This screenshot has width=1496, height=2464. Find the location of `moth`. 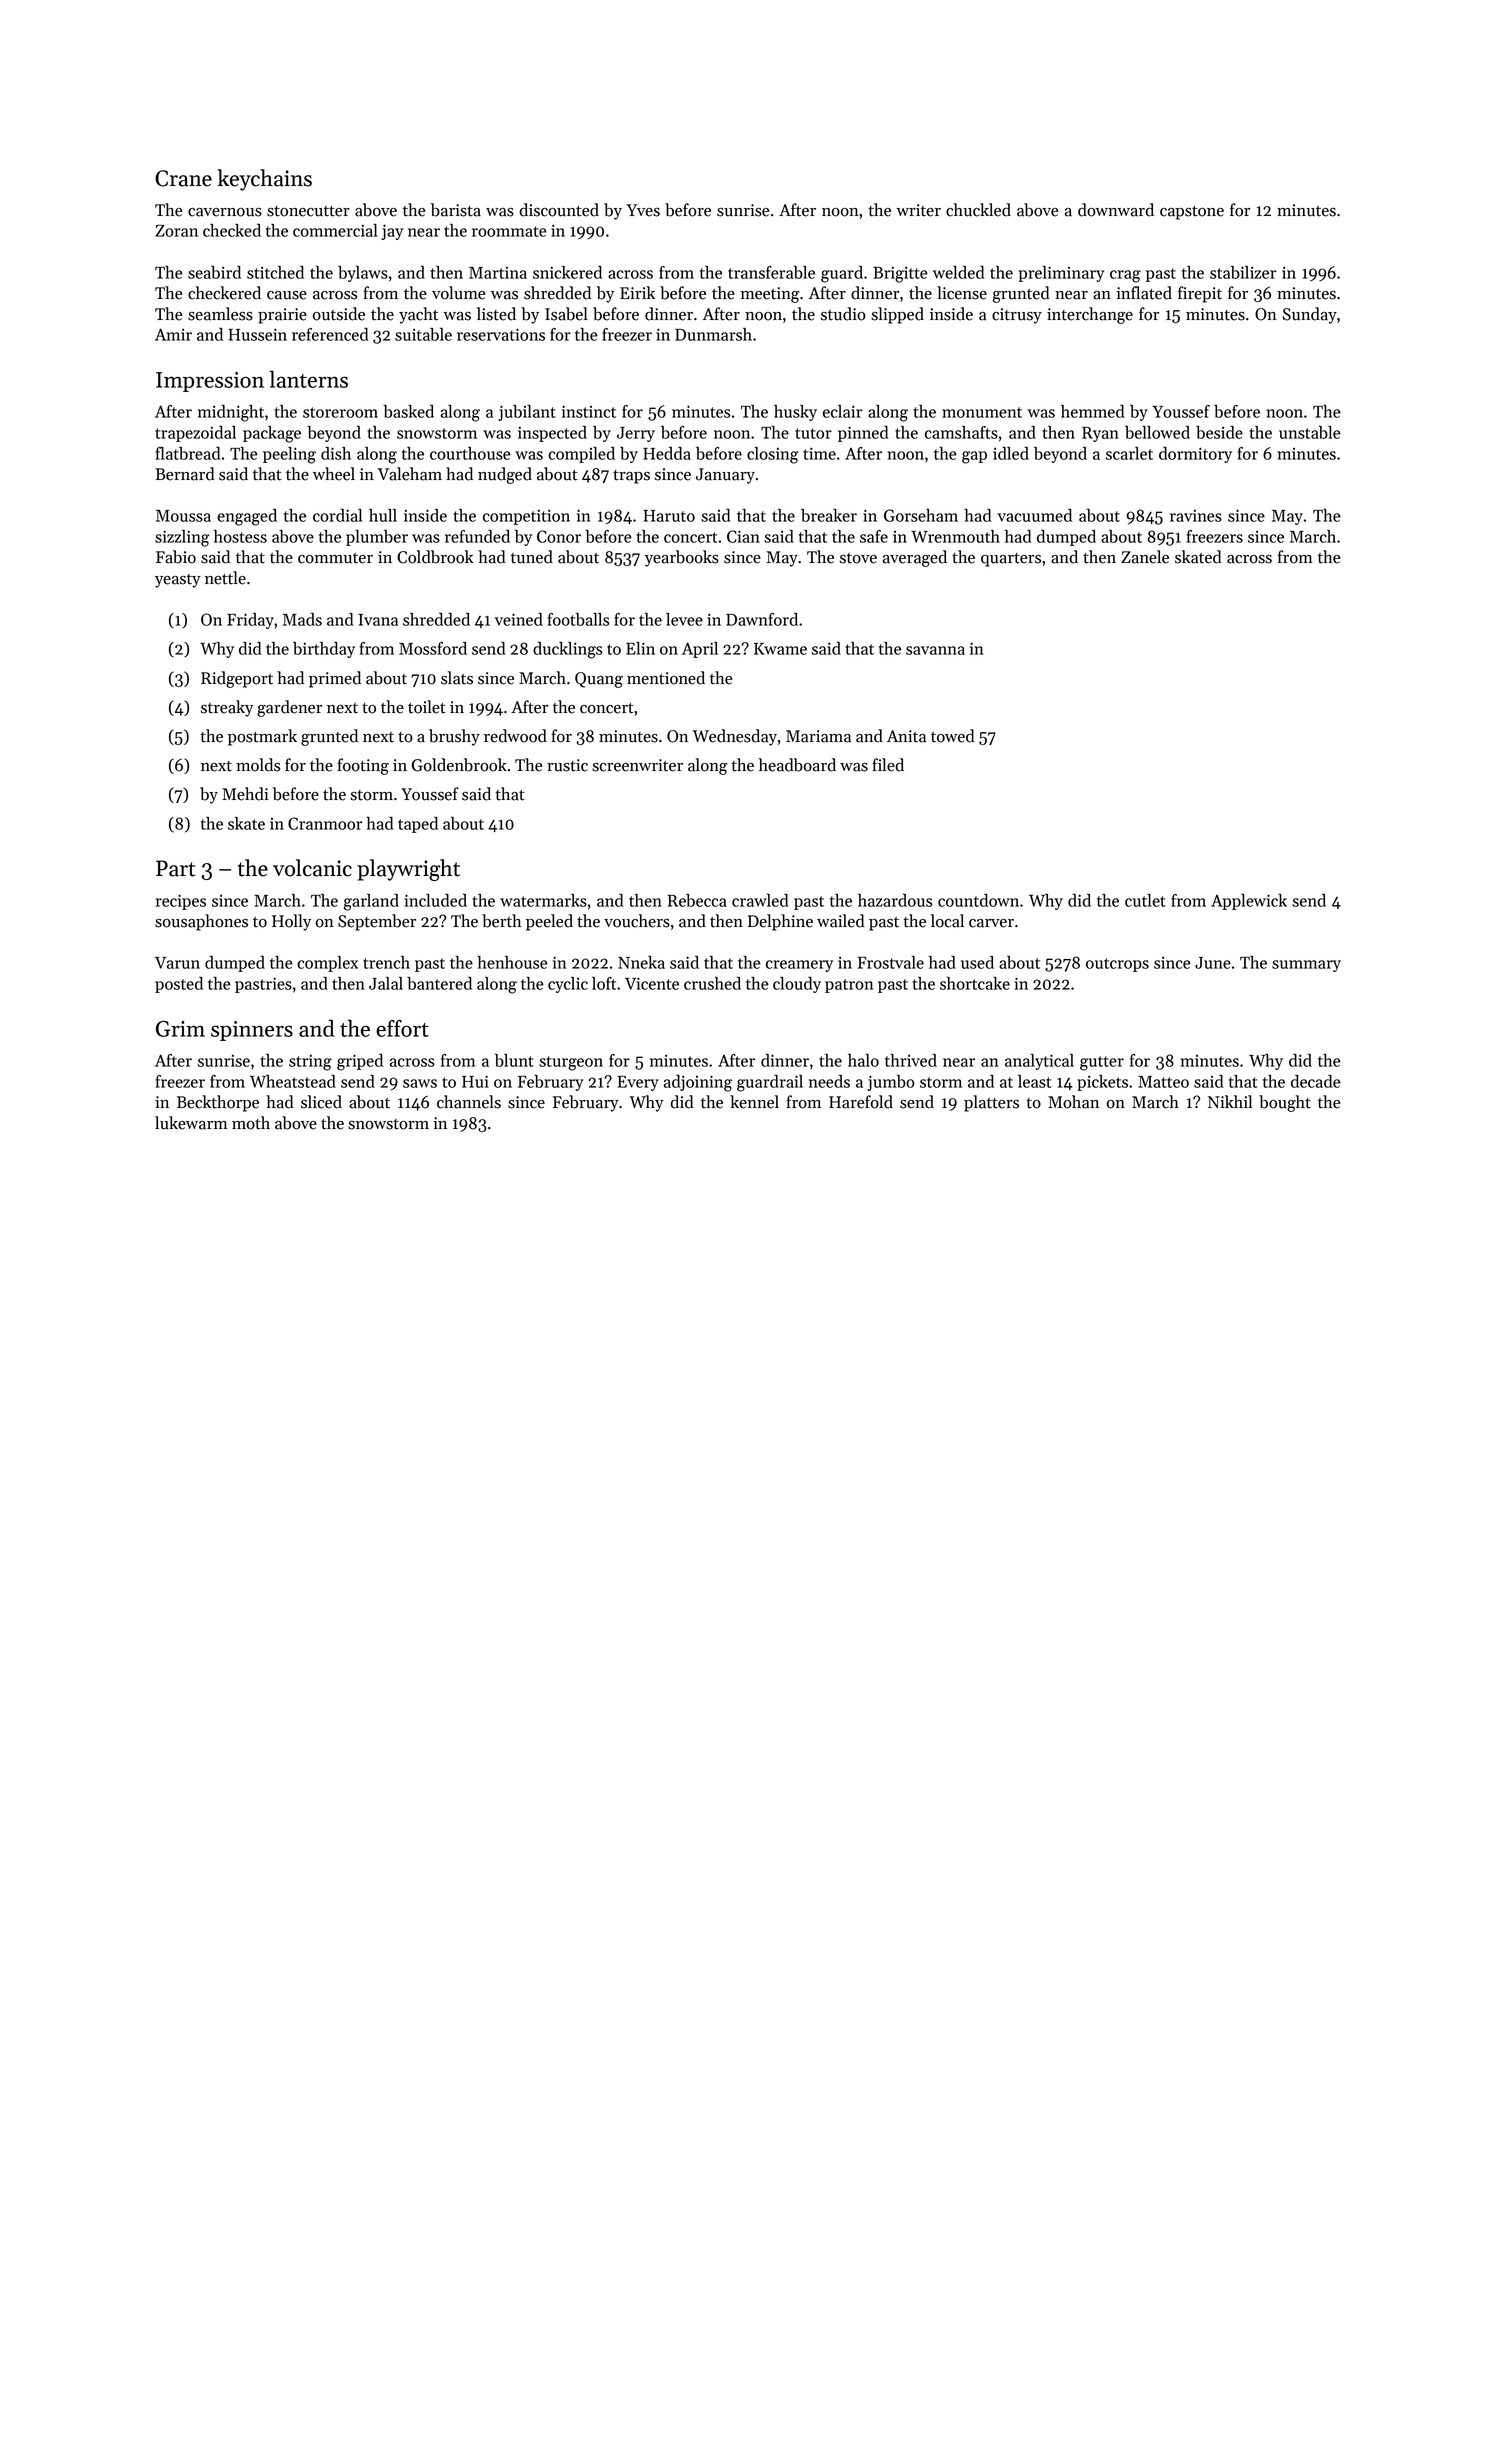

moth is located at coordinates (251, 1123).
